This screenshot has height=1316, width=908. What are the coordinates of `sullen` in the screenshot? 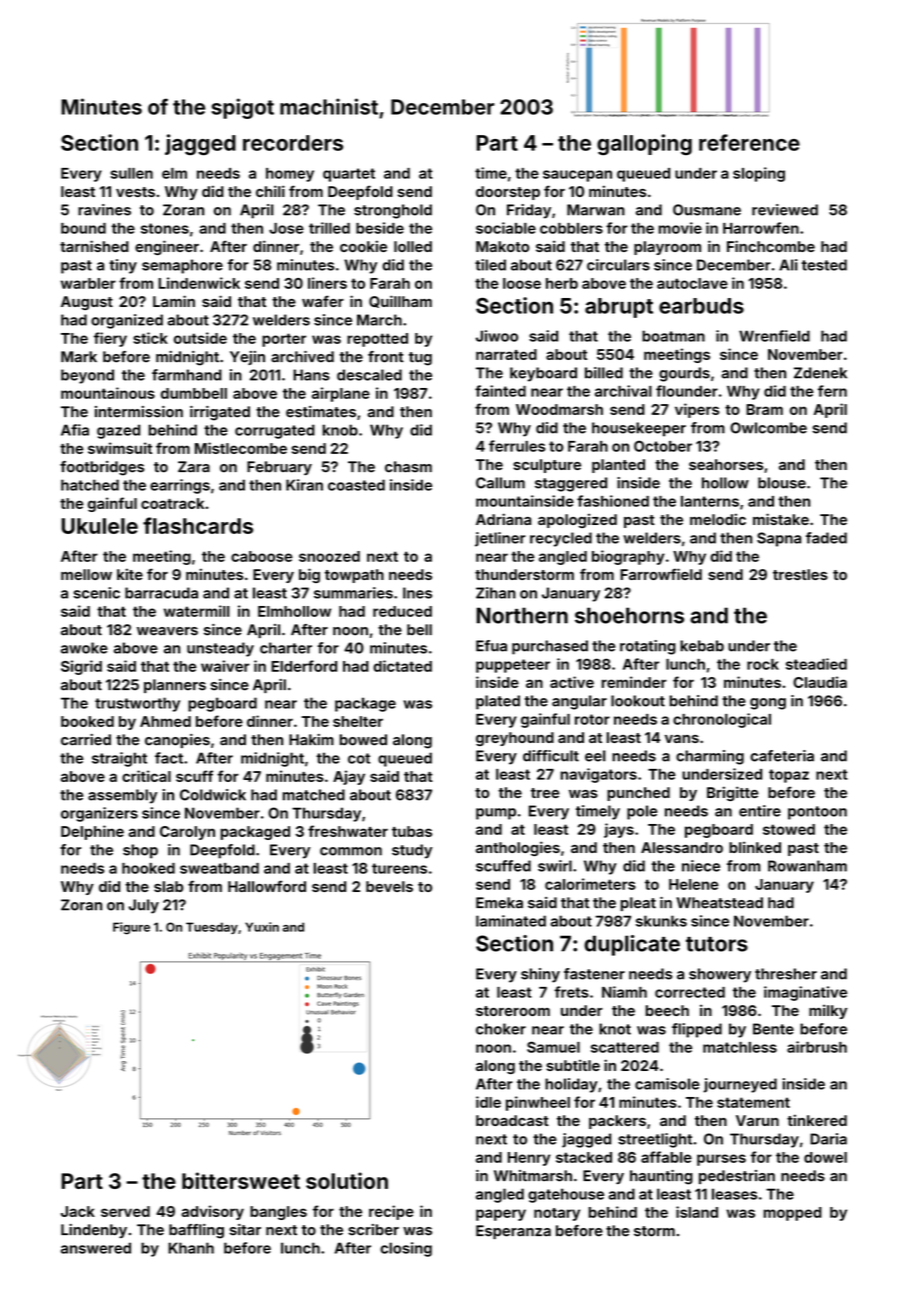 It's located at (132, 173).
